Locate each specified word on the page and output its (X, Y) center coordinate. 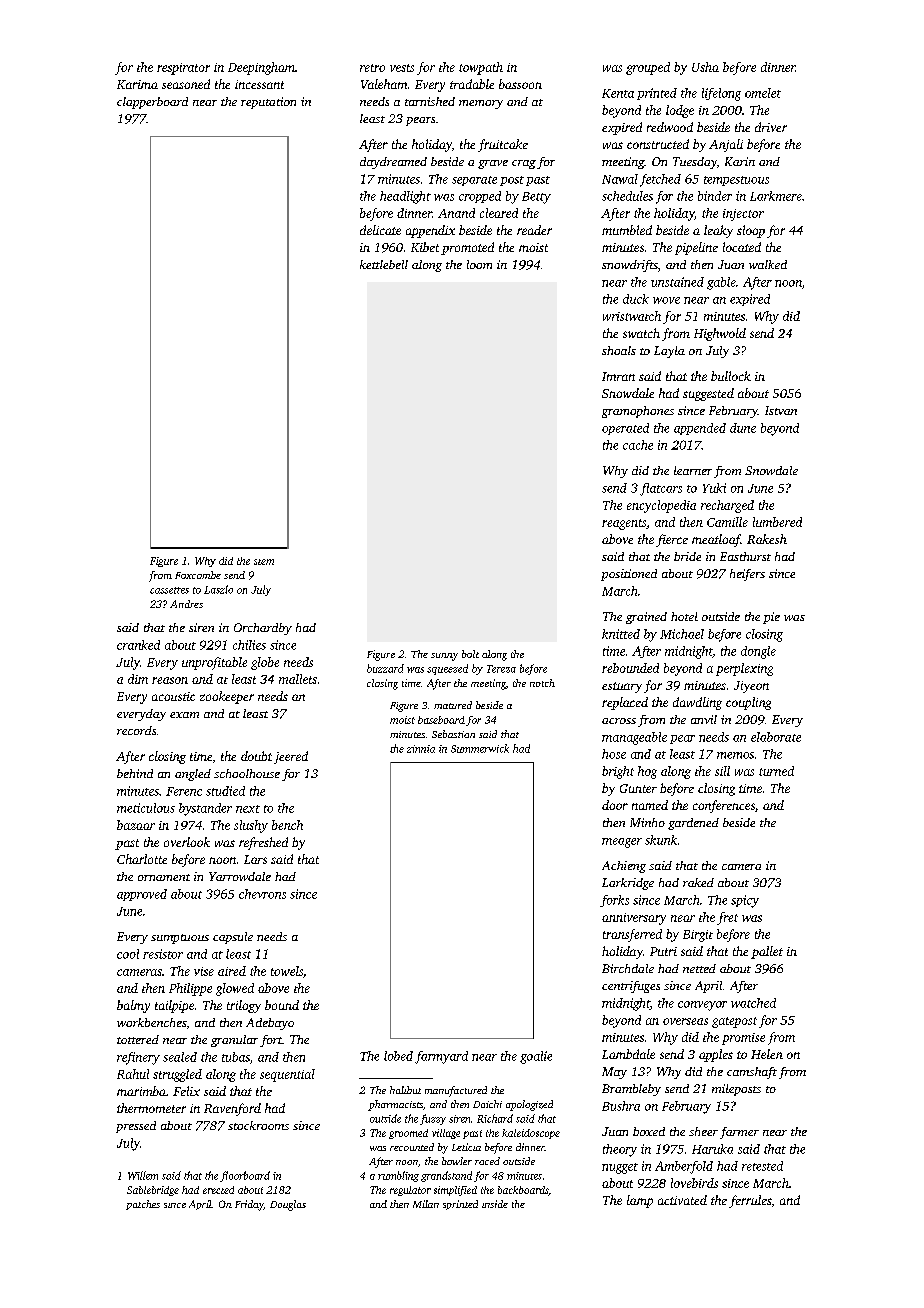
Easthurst (745, 556)
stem (264, 562)
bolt (470, 654)
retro (372, 68)
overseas (685, 1021)
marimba (141, 1091)
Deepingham (261, 68)
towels (287, 971)
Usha (705, 67)
